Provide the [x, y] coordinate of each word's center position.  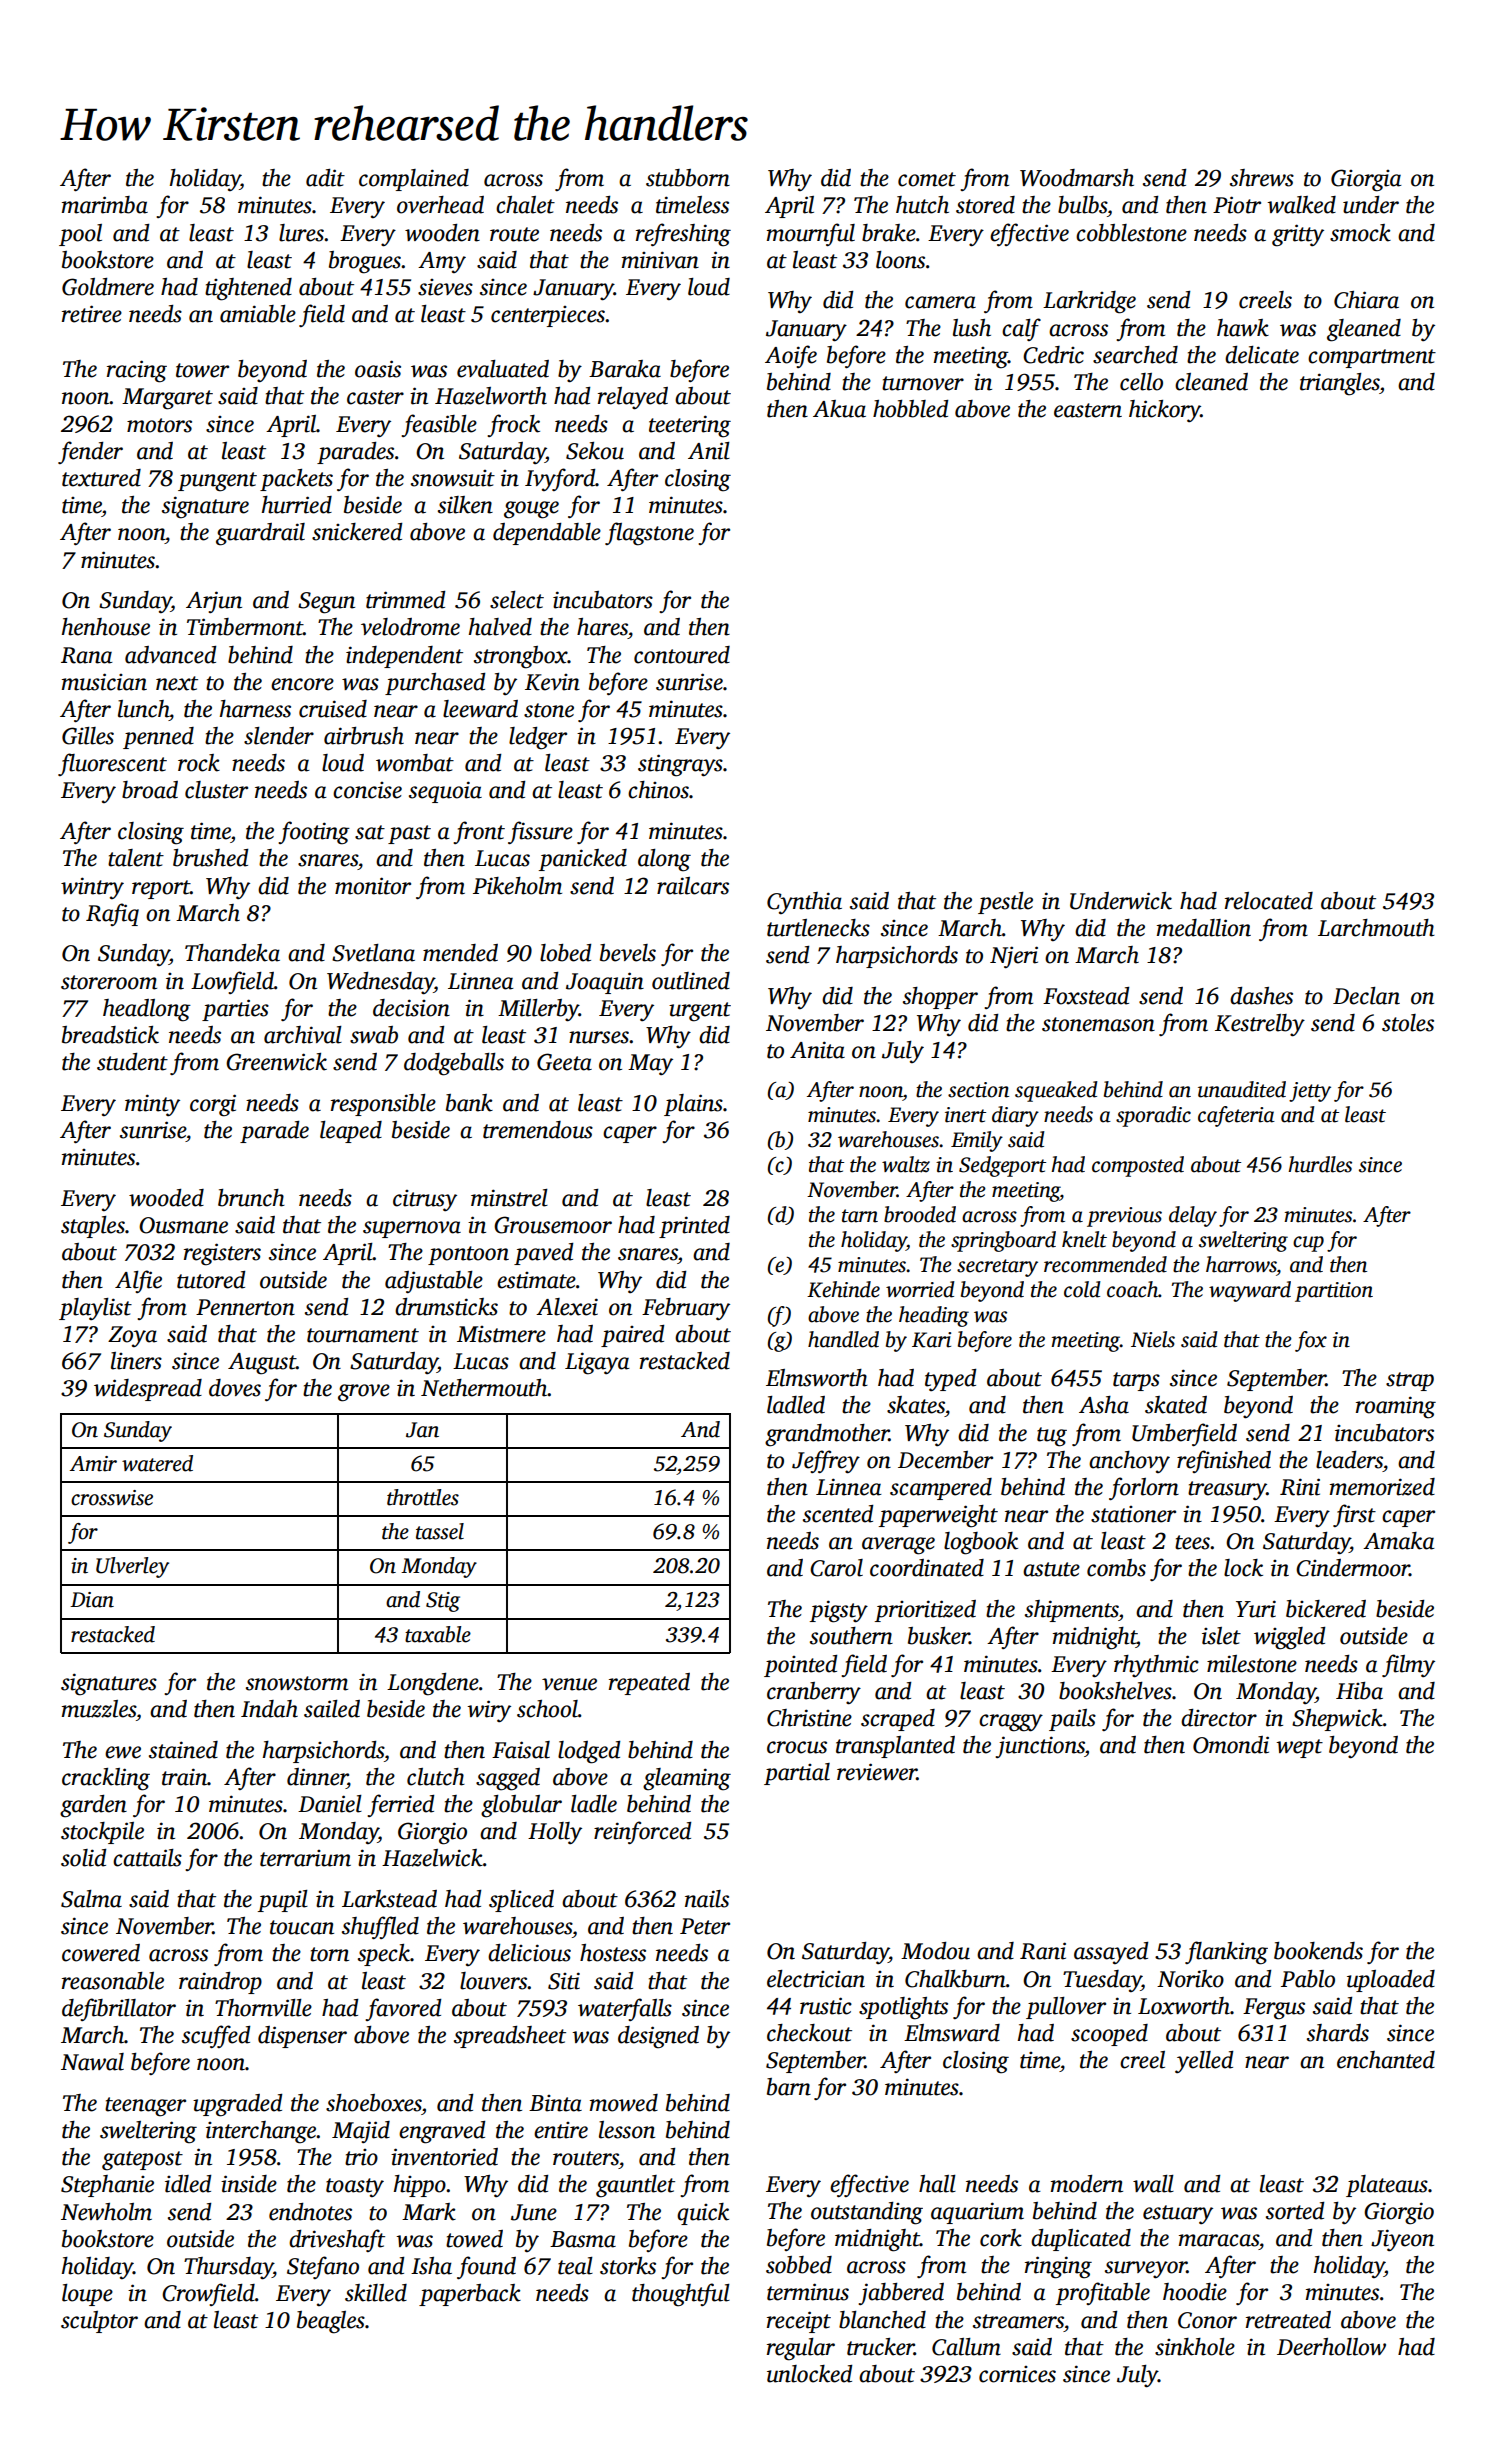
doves [235, 1388]
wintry [92, 888]
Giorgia [1366, 180]
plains [693, 1105]
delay [1193, 1216]
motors [159, 425]
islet [1221, 1636]
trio [361, 2157]
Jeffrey [826, 1462]
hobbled [910, 409]
